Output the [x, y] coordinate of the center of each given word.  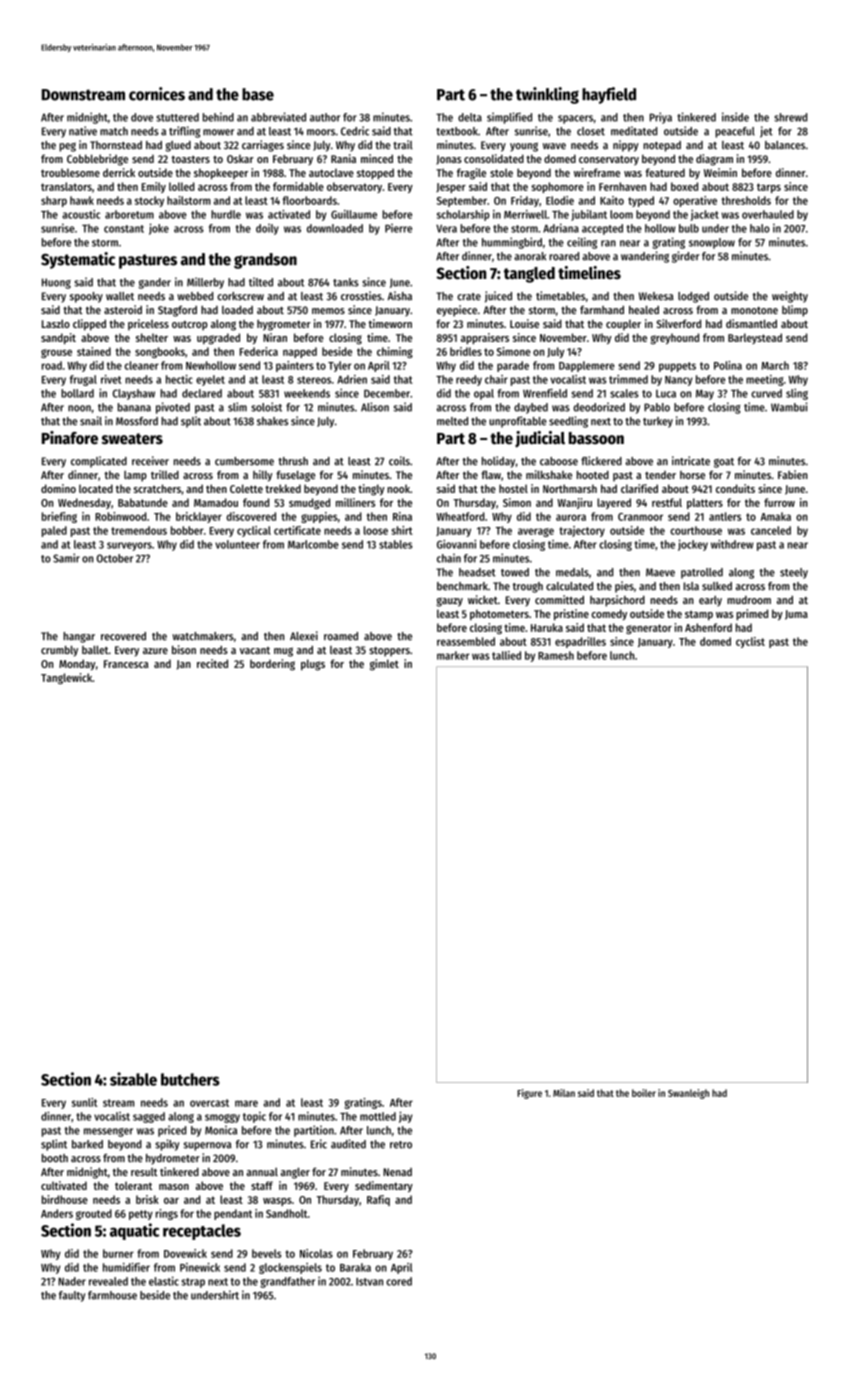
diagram [714, 160]
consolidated [494, 158]
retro [401, 1145]
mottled [378, 1116]
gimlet [384, 665]
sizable [133, 1079]
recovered [123, 636]
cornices [157, 94]
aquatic [134, 1231]
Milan [564, 1093]
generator [649, 629]
